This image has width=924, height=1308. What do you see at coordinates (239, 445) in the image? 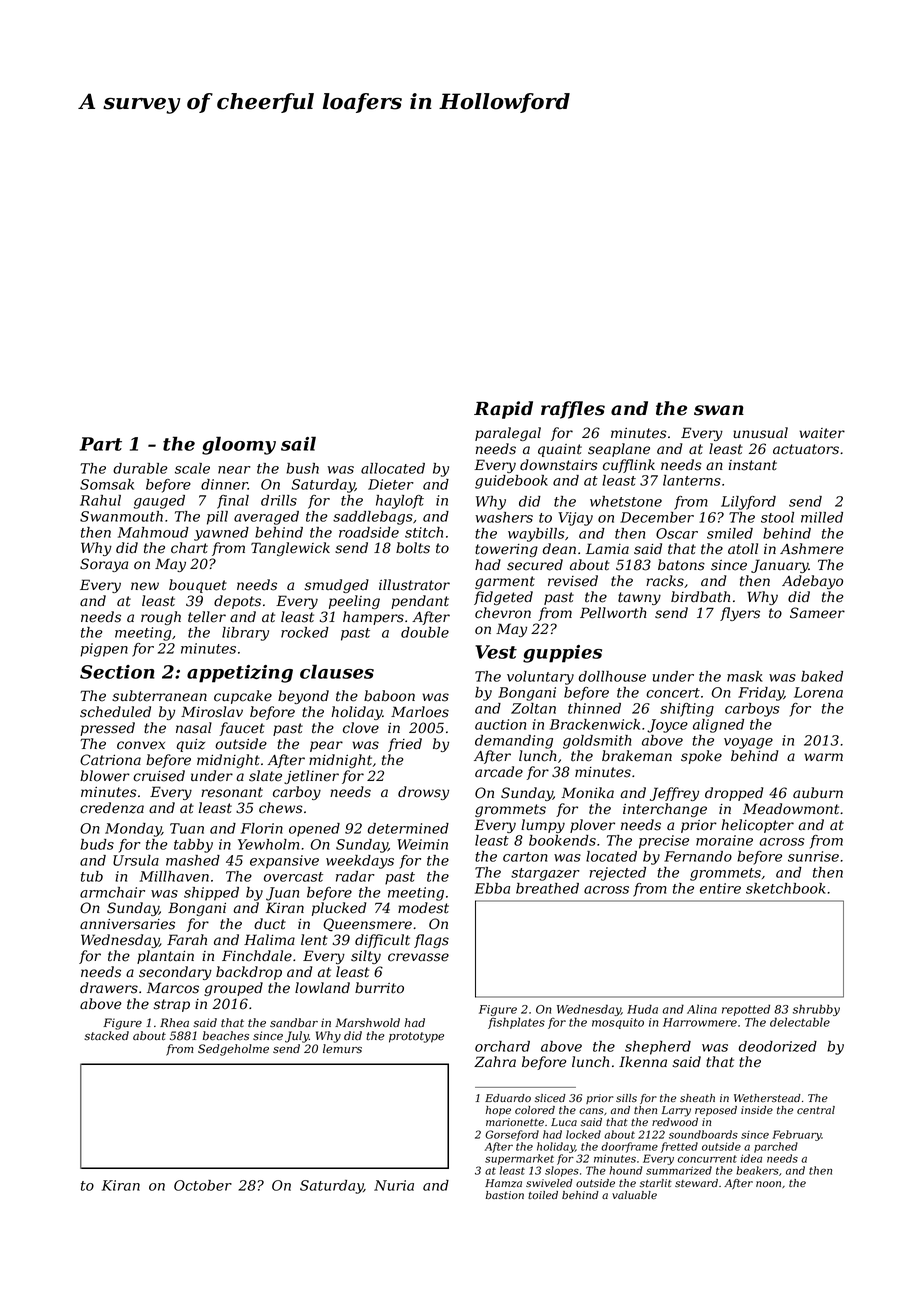
I see `gloomy` at bounding box center [239, 445].
